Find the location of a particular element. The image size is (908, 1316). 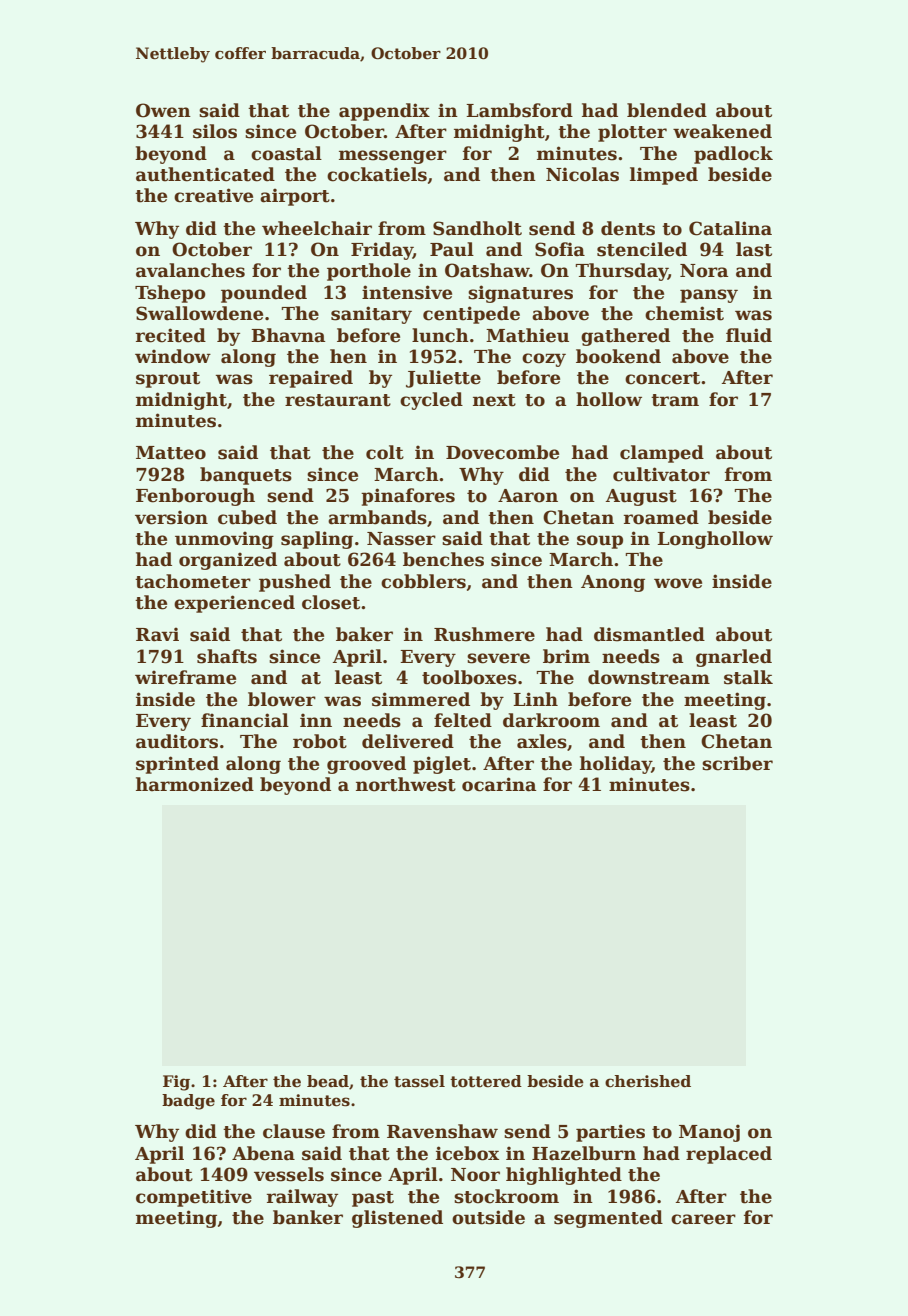

weakened is located at coordinates (722, 131).
